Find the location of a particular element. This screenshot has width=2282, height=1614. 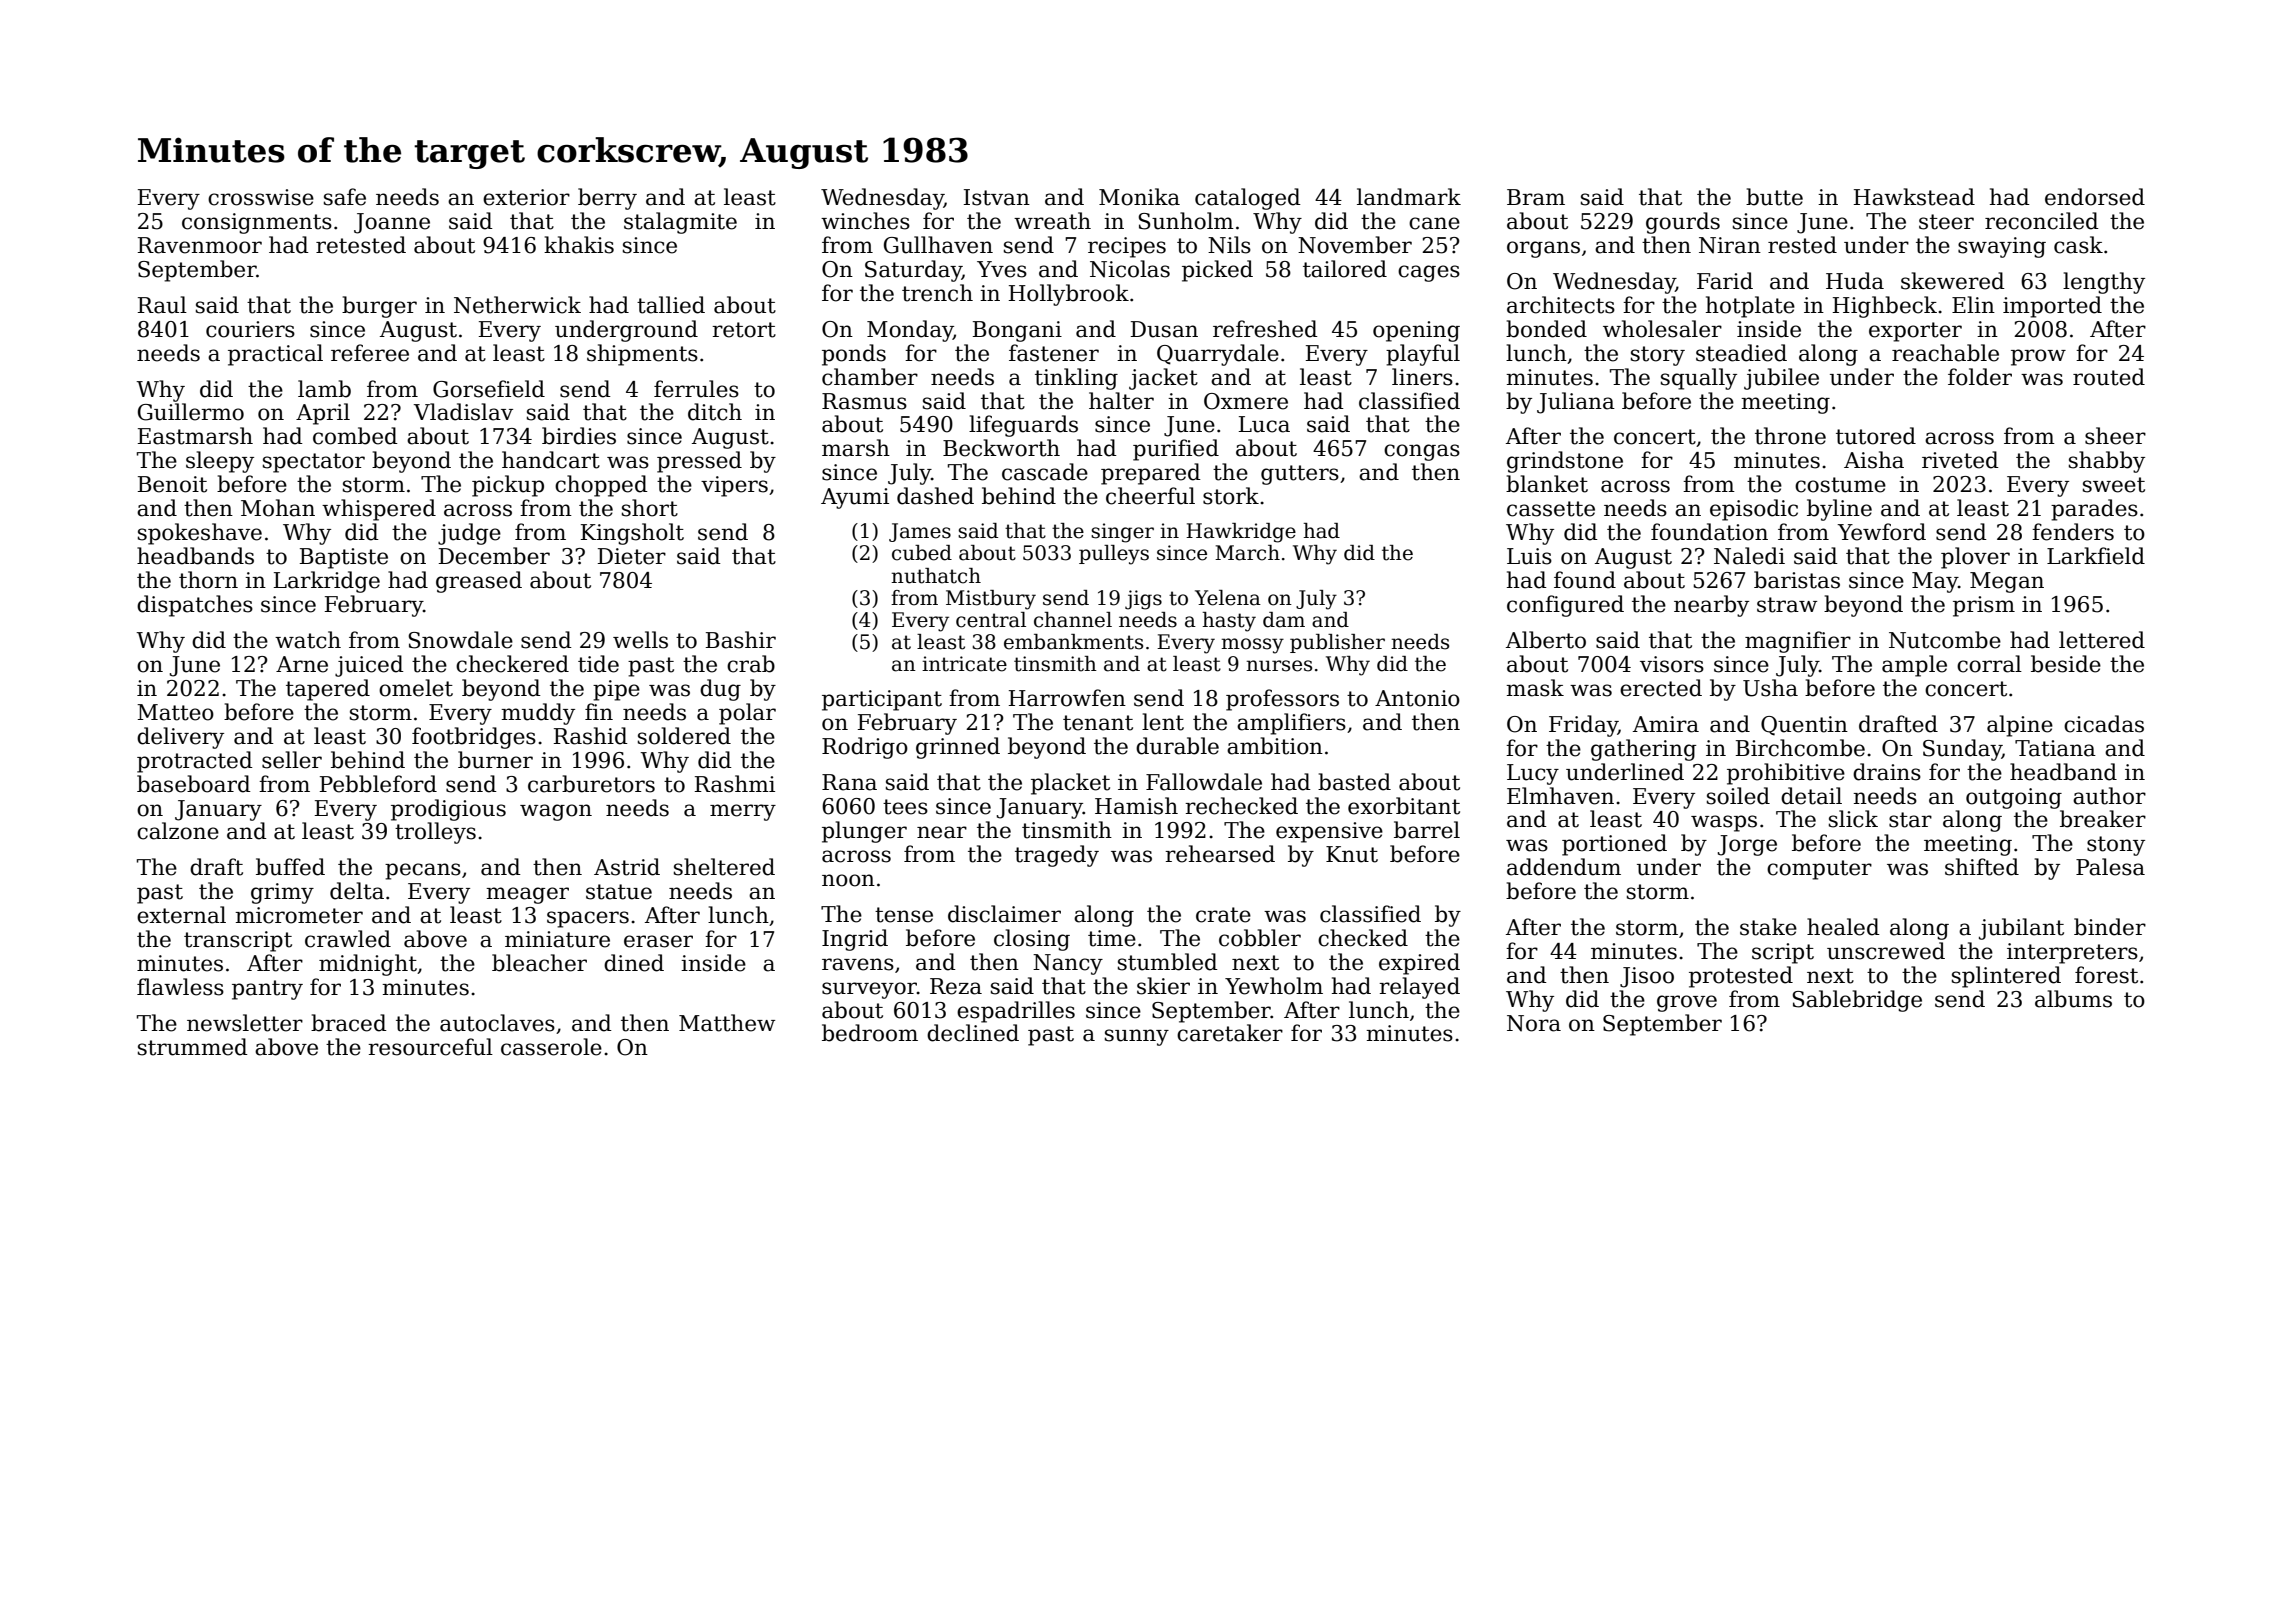

albums is located at coordinates (2073, 999).
